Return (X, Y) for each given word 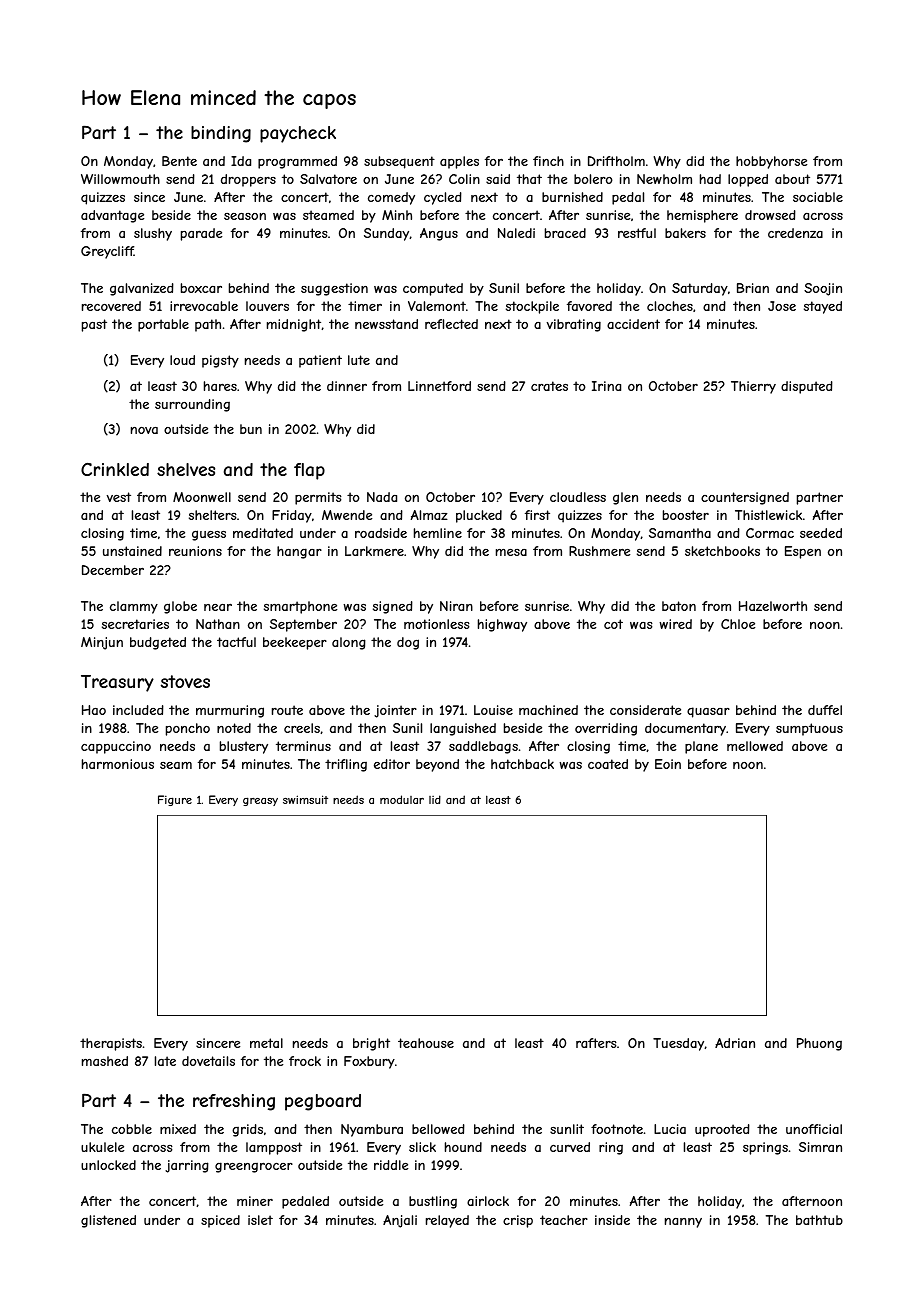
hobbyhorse (771, 162)
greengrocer (254, 1167)
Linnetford (439, 386)
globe (180, 607)
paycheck (298, 134)
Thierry (753, 387)
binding (221, 134)
